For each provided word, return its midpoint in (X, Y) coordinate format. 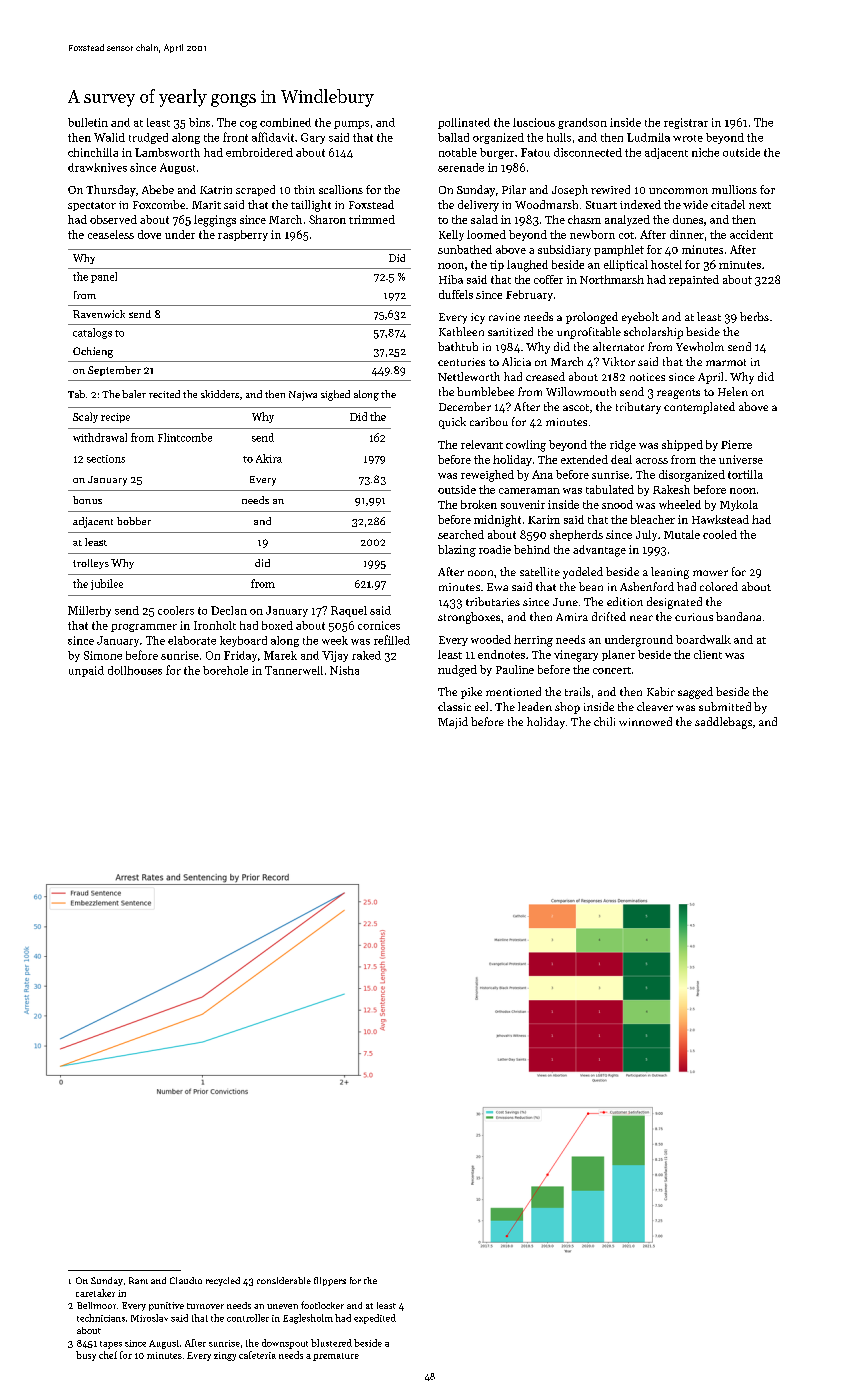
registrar (686, 123)
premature (336, 1357)
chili (604, 721)
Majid (453, 723)
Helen (733, 391)
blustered (331, 1343)
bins (199, 122)
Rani (138, 1280)
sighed (335, 395)
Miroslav (149, 1318)
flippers (330, 1281)
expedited (375, 1319)
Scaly (85, 417)
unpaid (86, 671)
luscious (534, 122)
